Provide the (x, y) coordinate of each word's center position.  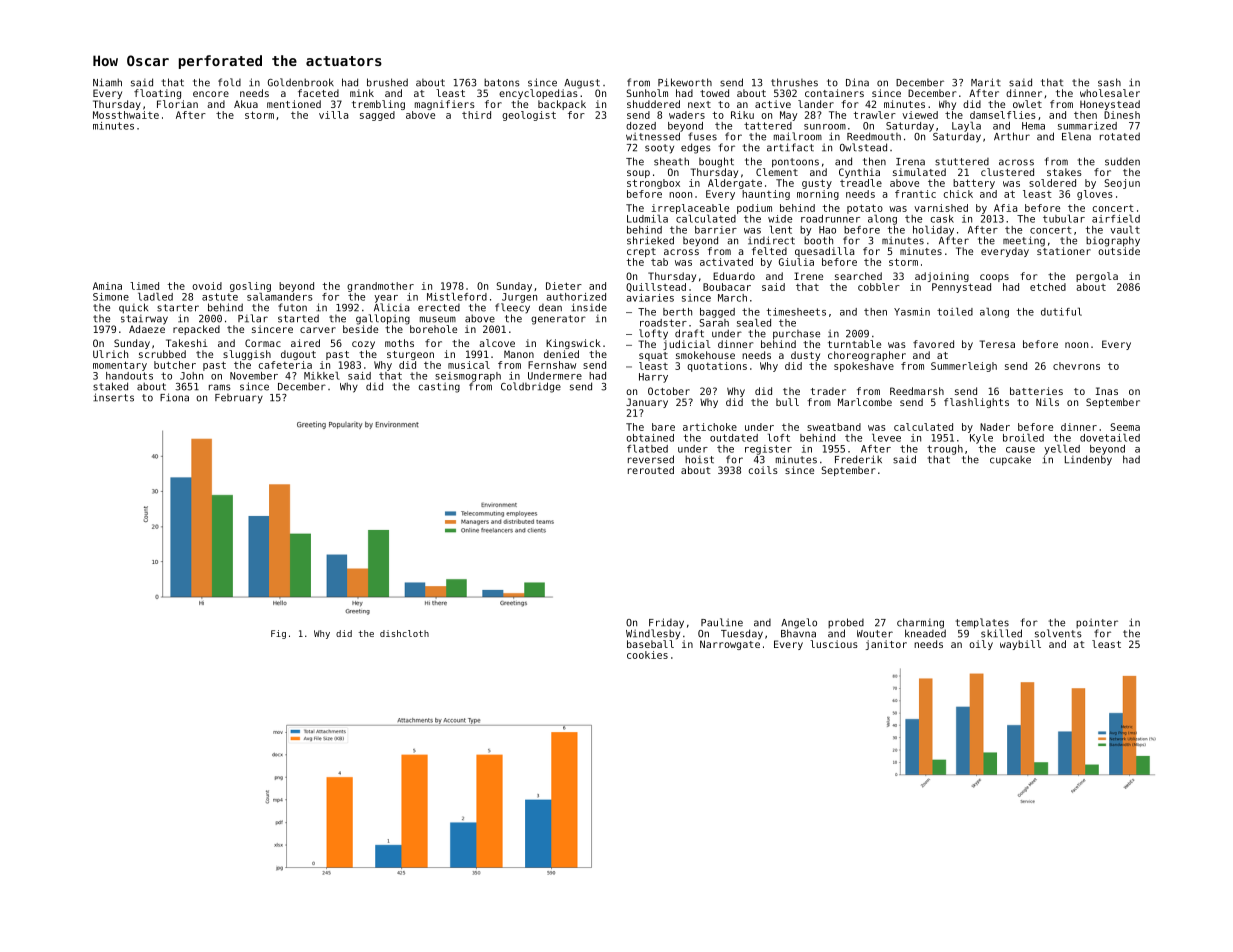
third (476, 115)
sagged (377, 116)
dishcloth (404, 633)
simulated (919, 172)
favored (933, 344)
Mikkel (322, 376)
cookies (647, 655)
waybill (1020, 645)
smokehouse (705, 355)
